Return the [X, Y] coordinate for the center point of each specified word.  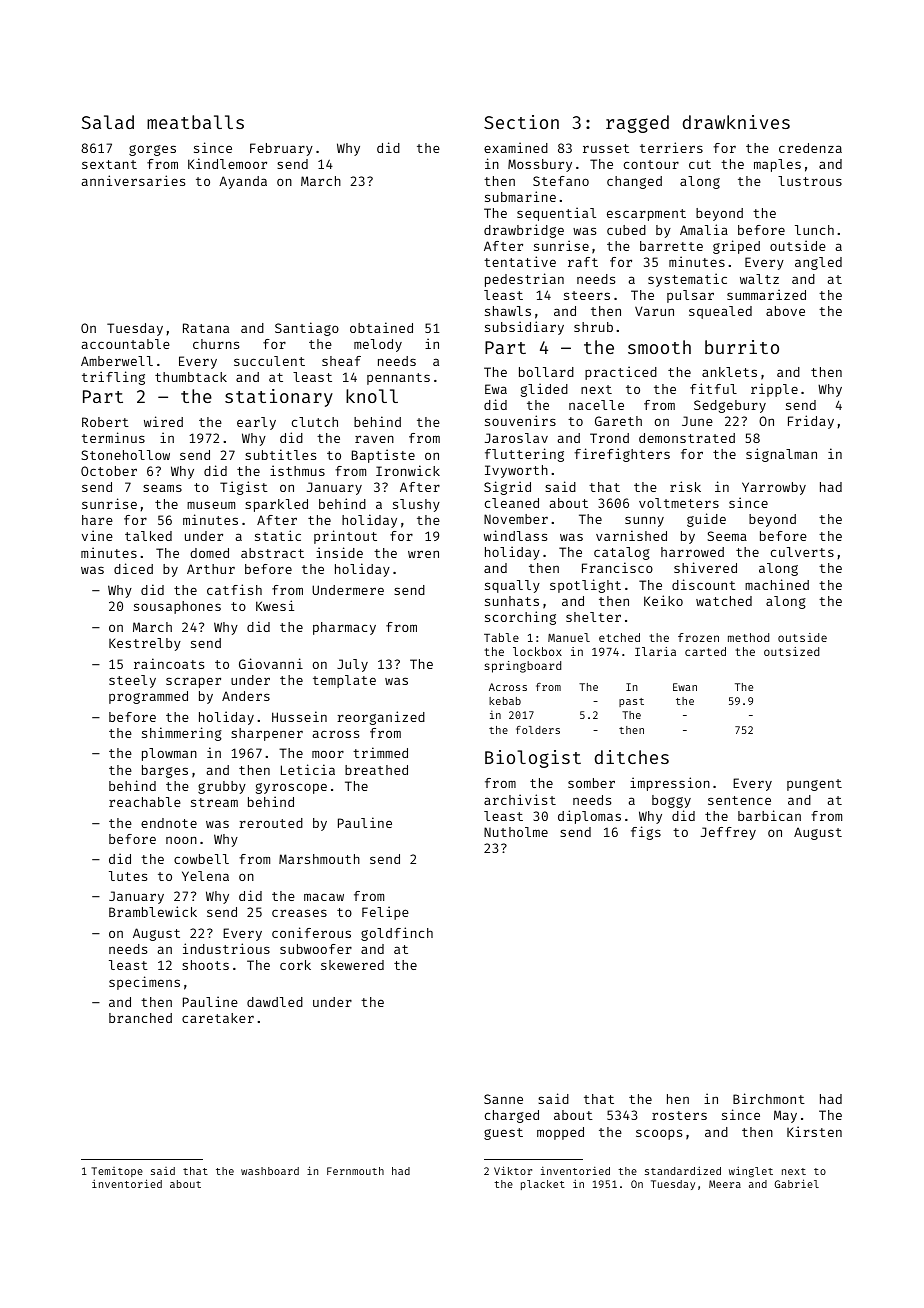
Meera [725, 1184]
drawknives [736, 122]
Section [521, 122]
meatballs [195, 122]
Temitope [117, 1172]
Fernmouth [355, 1171]
